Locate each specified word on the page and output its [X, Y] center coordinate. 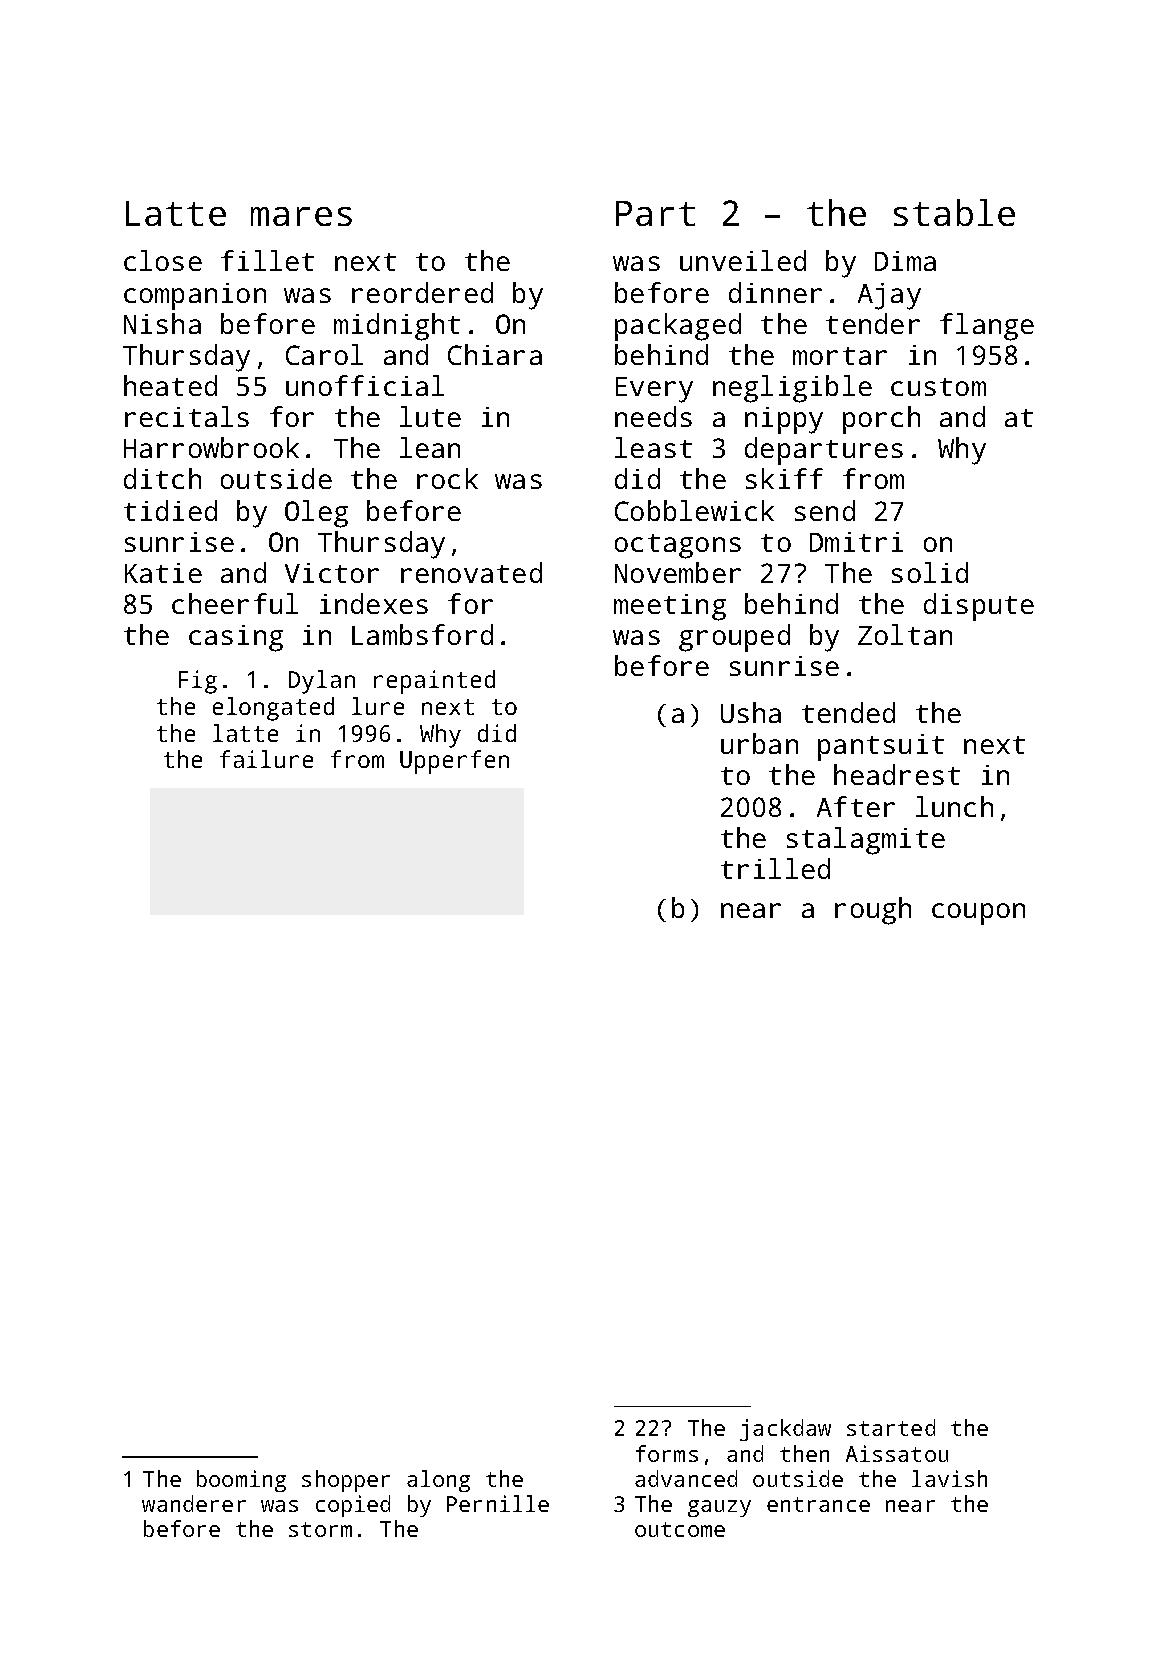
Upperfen [454, 762]
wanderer [194, 1503]
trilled [775, 868]
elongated [273, 709]
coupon [978, 914]
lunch [954, 806]
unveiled [743, 260]
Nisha [162, 323]
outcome [680, 1529]
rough [873, 911]
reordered [422, 292]
